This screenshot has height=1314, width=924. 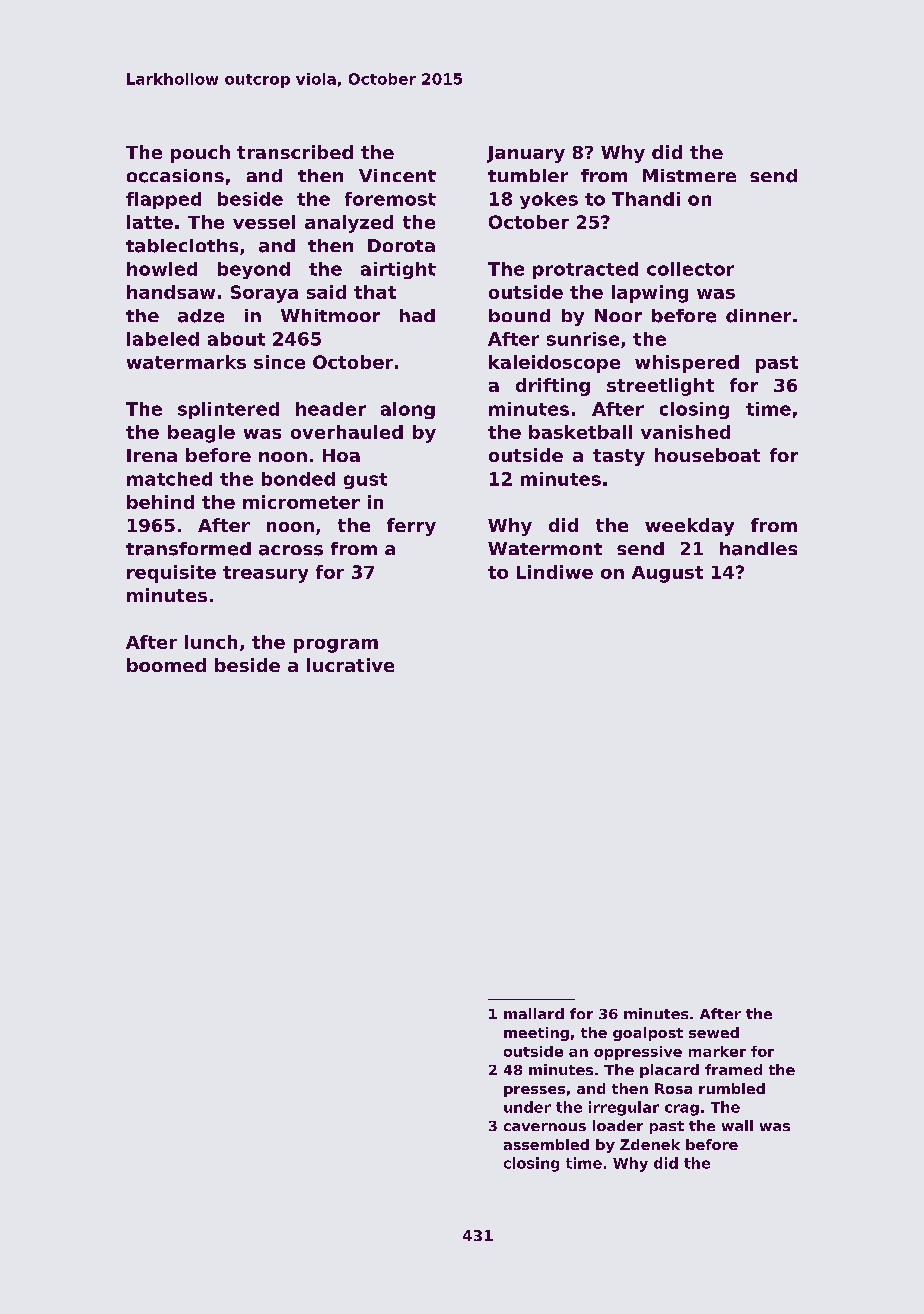 I want to click on assembled, so click(x=546, y=1144).
